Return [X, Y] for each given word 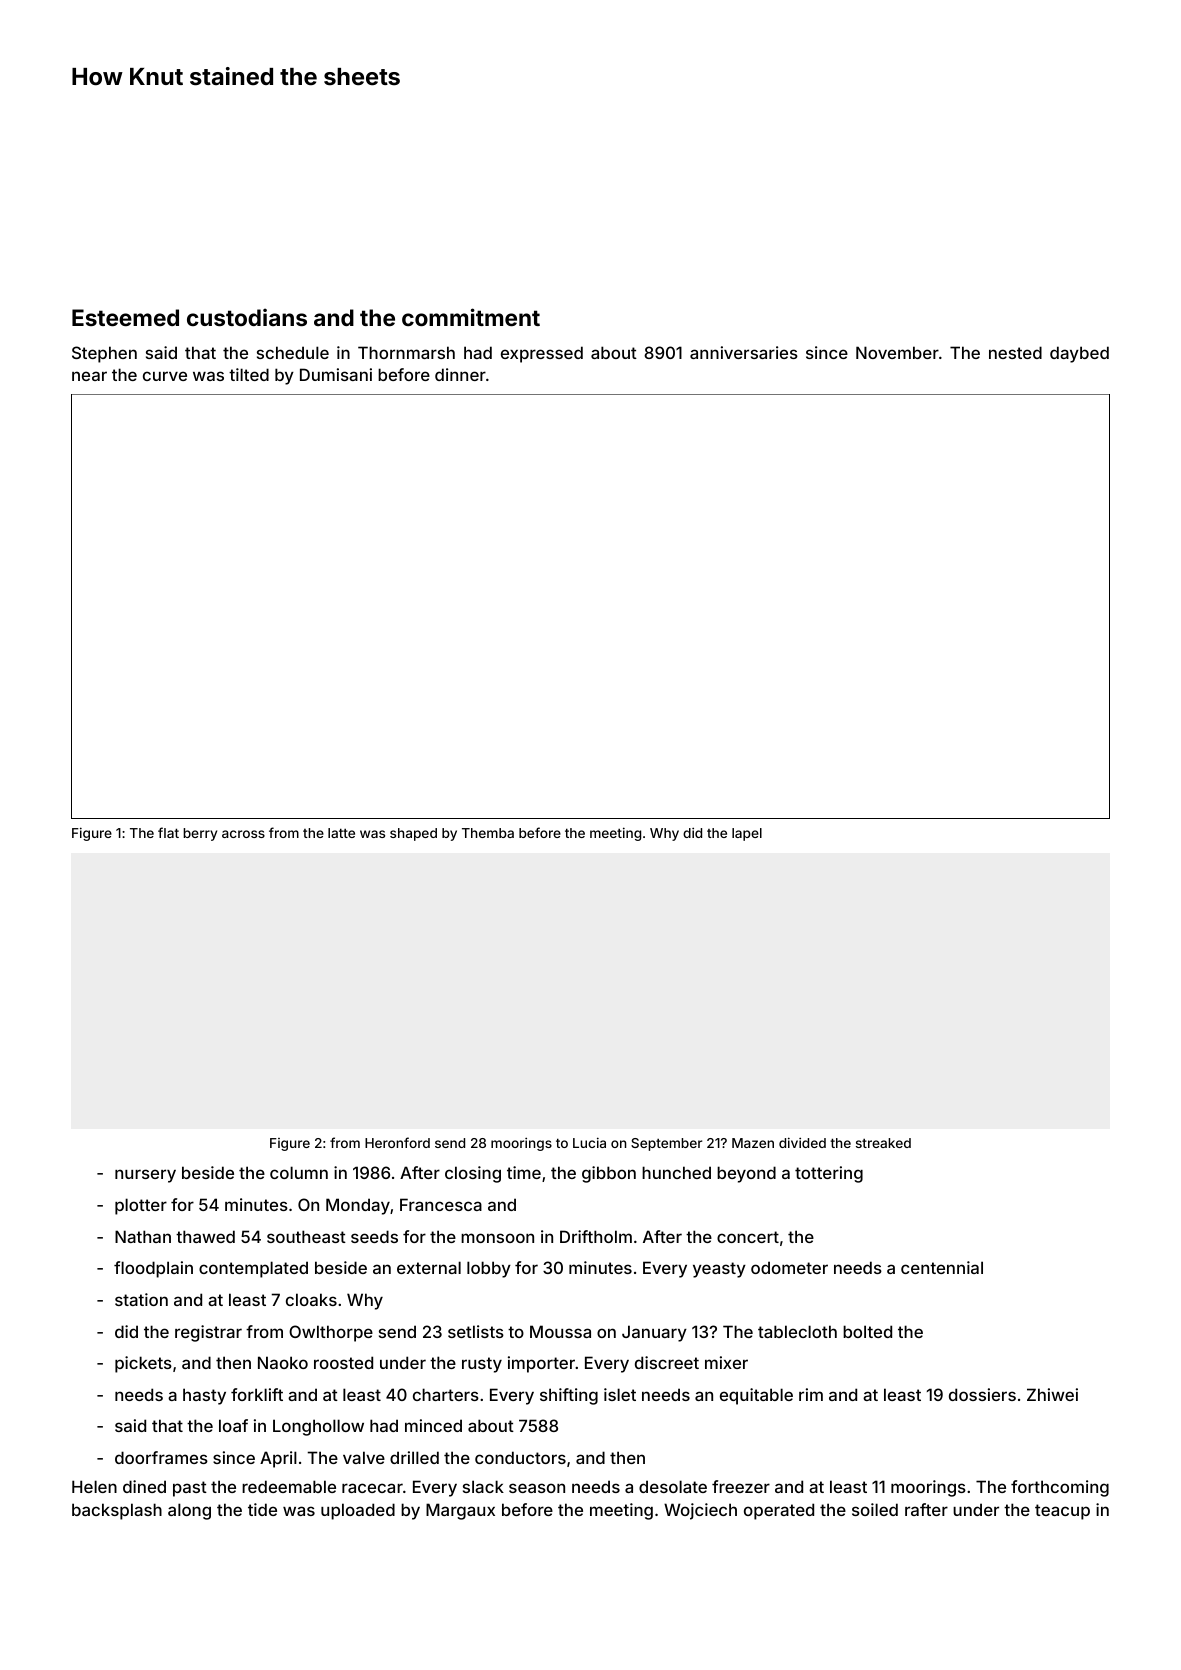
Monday [358, 1206]
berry [200, 834]
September [666, 1144]
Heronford [397, 1142]
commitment [471, 317]
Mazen [753, 1143]
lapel [747, 834]
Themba [488, 833]
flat [168, 832]
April [278, 1459]
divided [802, 1142]
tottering [829, 1174]
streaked [883, 1143]
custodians [247, 317]
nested [1015, 352]
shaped [413, 834]
